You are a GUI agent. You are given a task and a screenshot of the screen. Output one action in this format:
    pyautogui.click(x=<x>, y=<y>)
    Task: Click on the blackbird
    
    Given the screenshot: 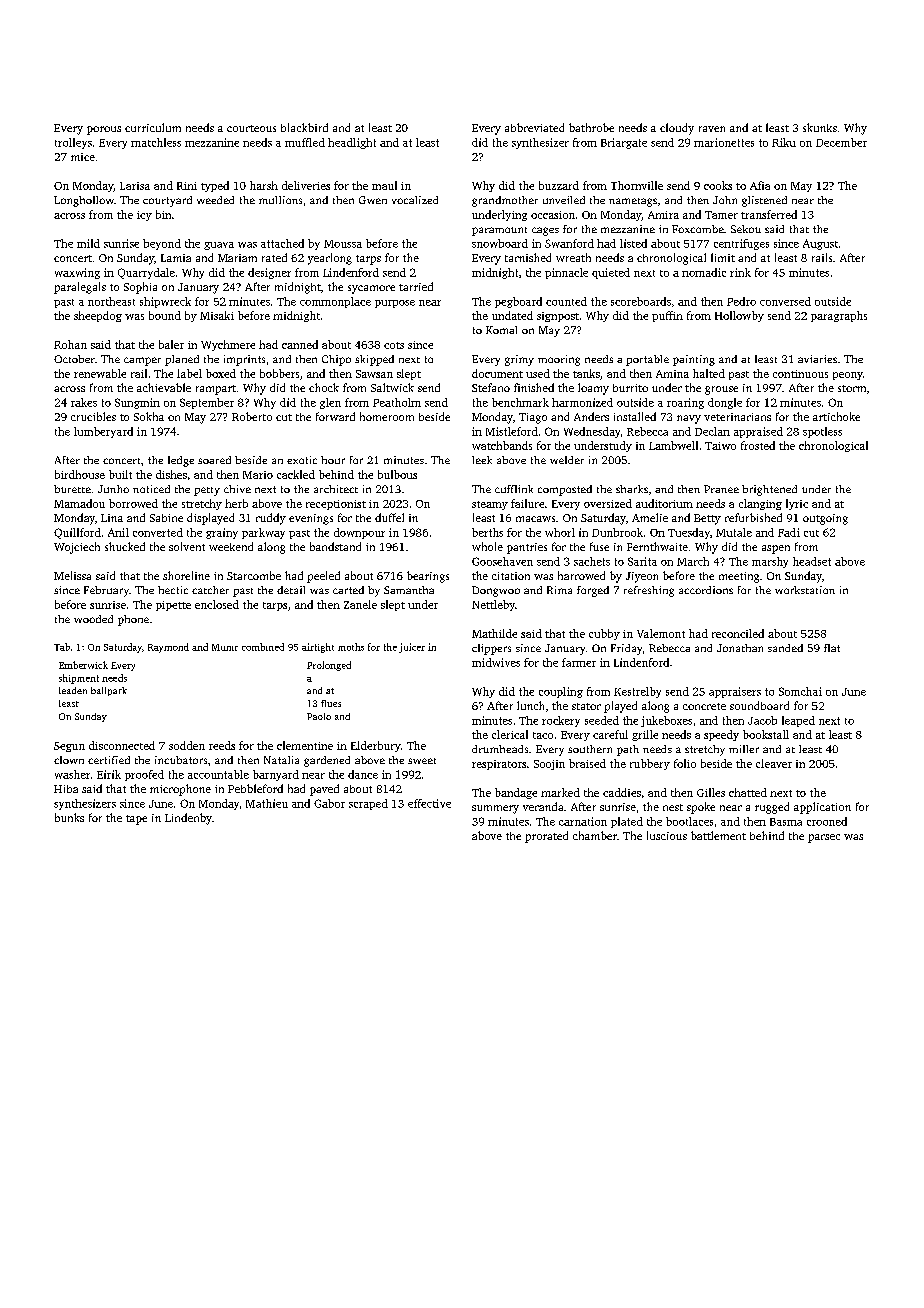 What is the action you would take?
    pyautogui.click(x=304, y=127)
